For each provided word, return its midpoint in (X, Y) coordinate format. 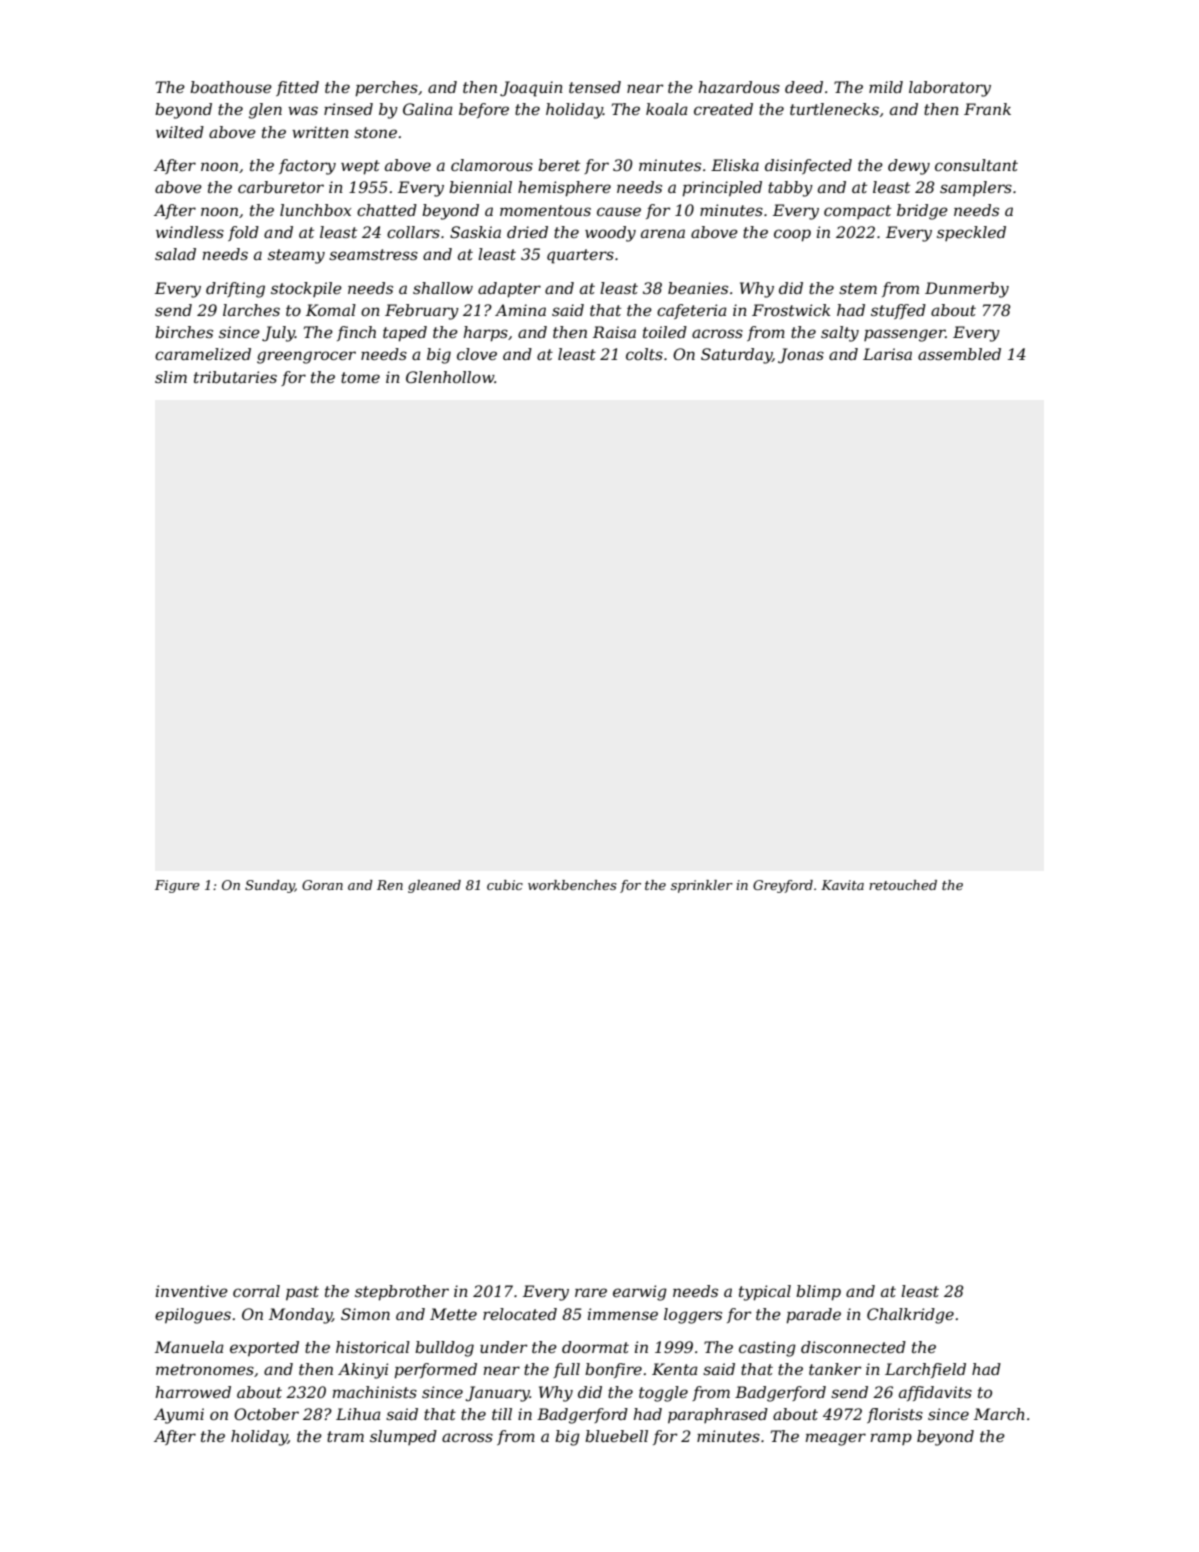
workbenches (572, 885)
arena (663, 233)
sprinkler (702, 886)
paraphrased (718, 1416)
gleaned (434, 886)
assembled (959, 354)
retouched (903, 885)
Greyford (783, 886)
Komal (331, 310)
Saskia (475, 232)
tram (345, 1436)
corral (256, 1291)
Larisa (887, 354)
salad (175, 254)
